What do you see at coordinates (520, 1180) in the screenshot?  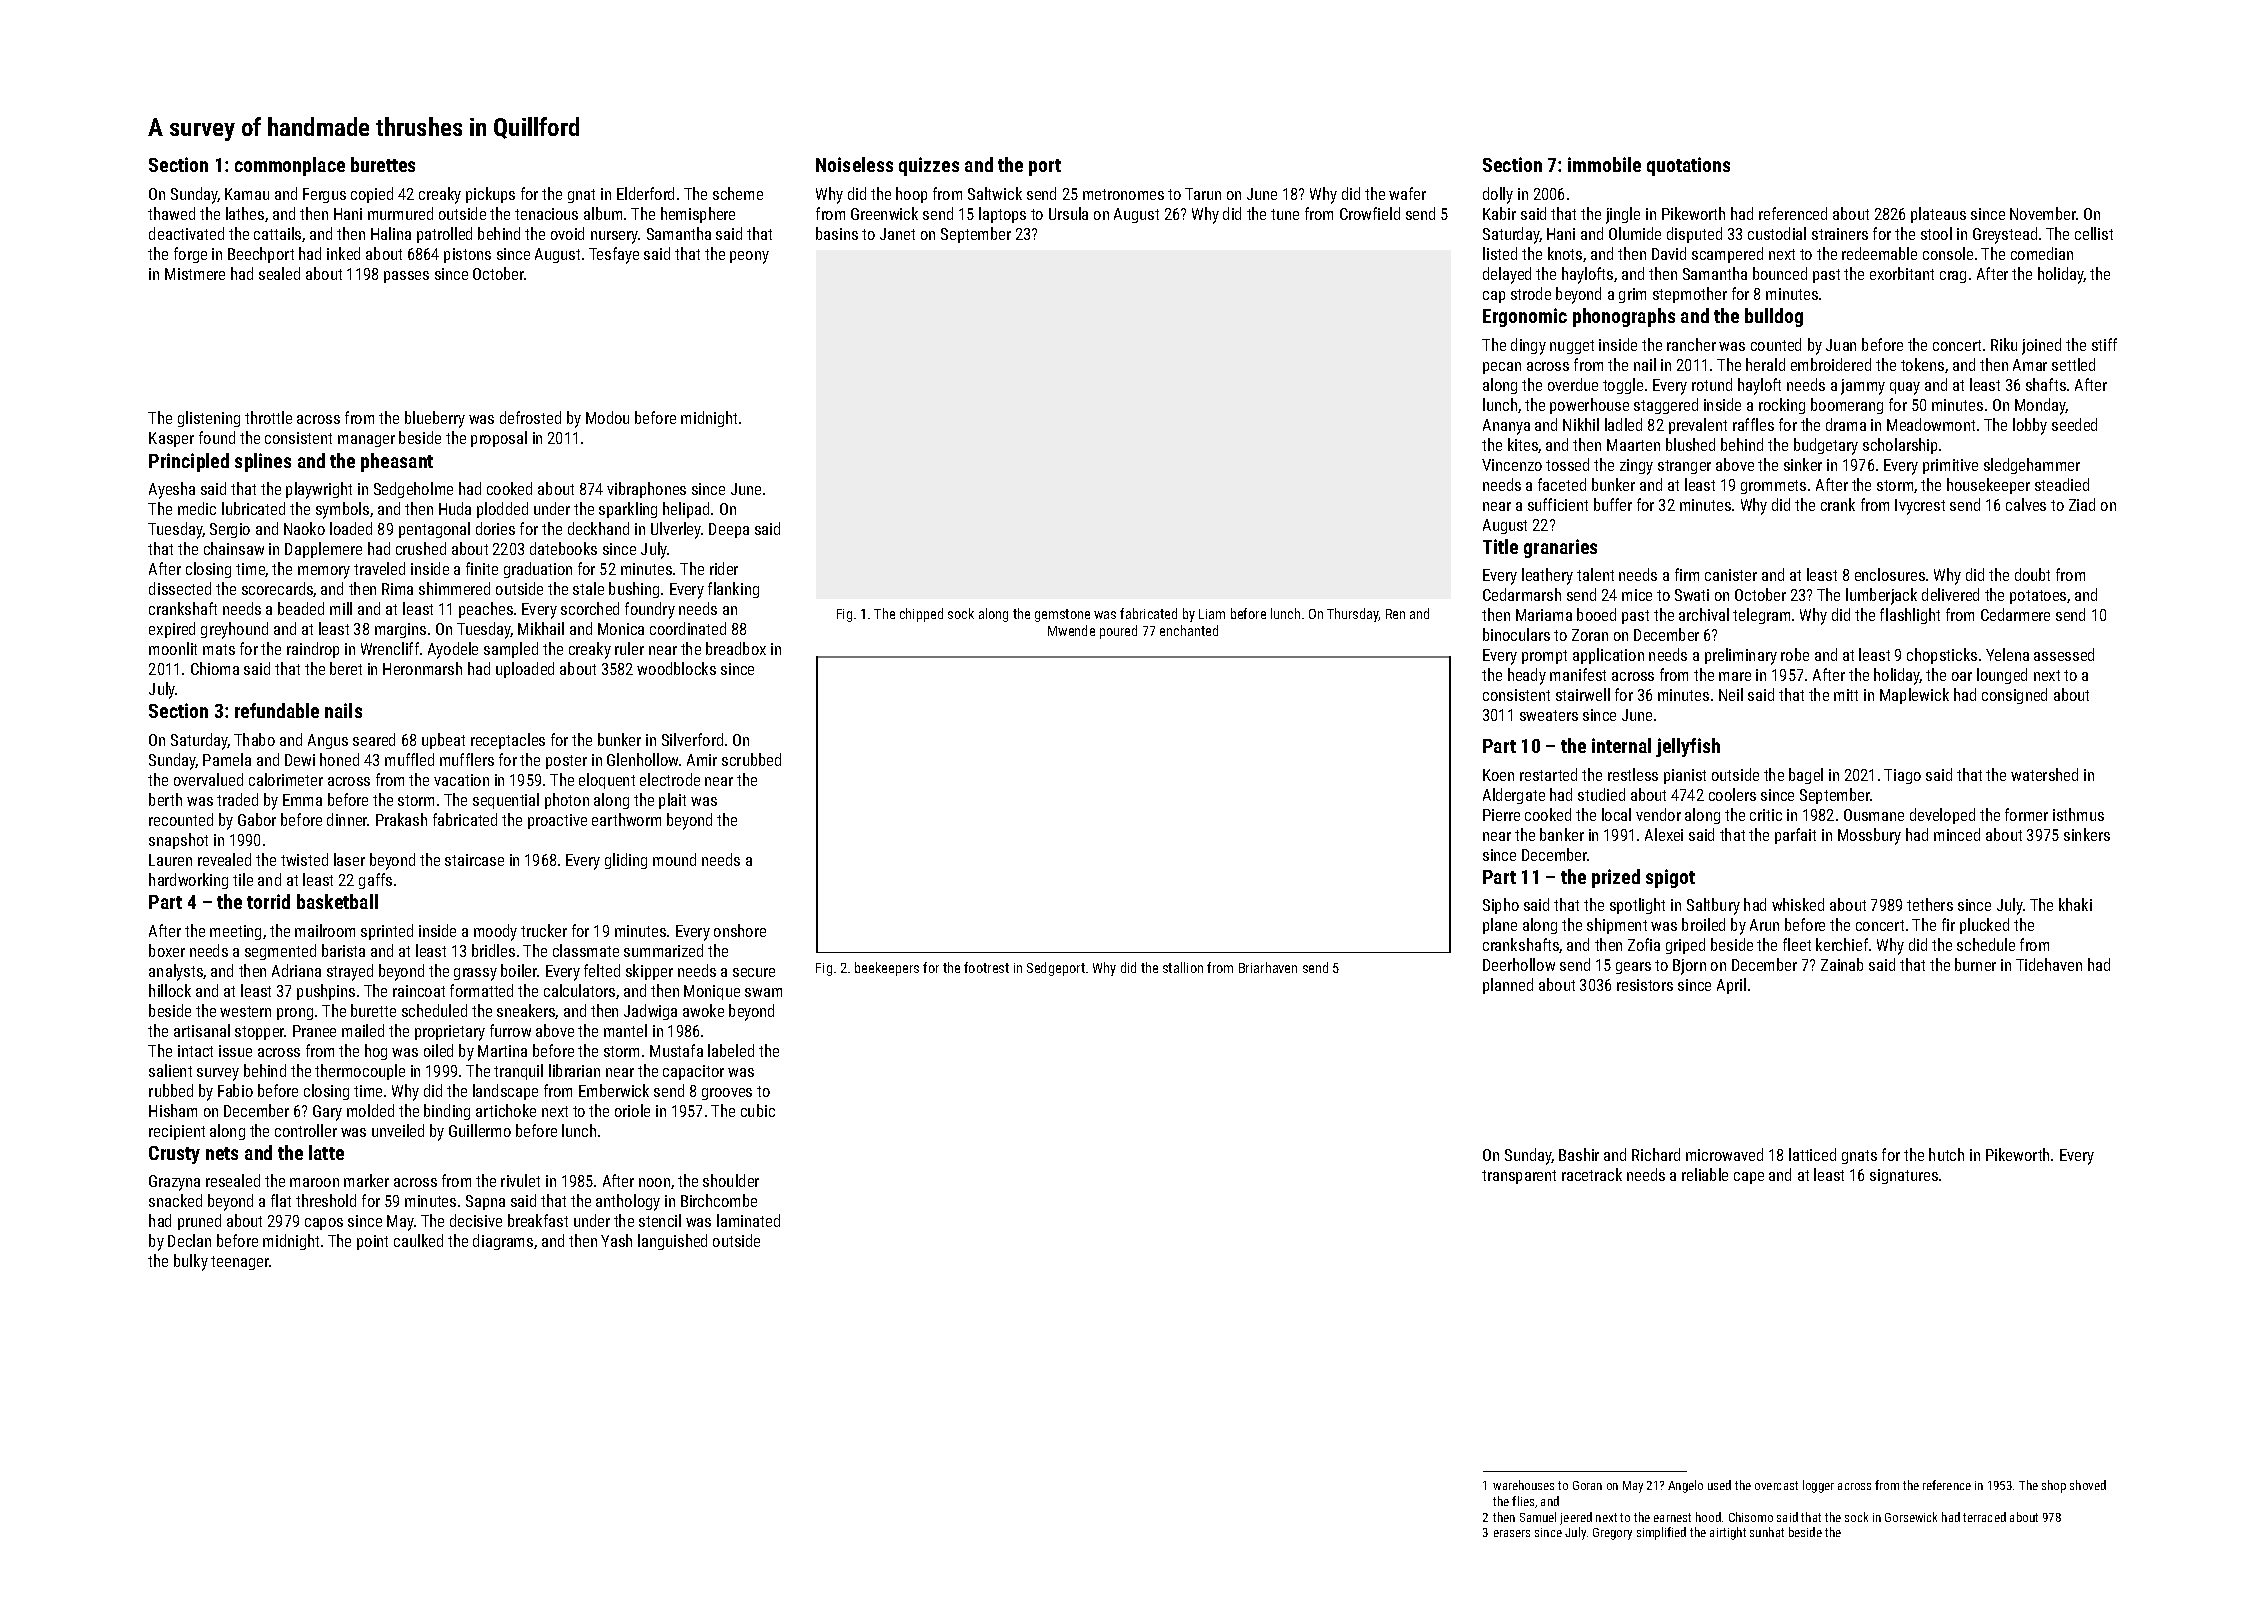 I see `rivulet` at bounding box center [520, 1180].
